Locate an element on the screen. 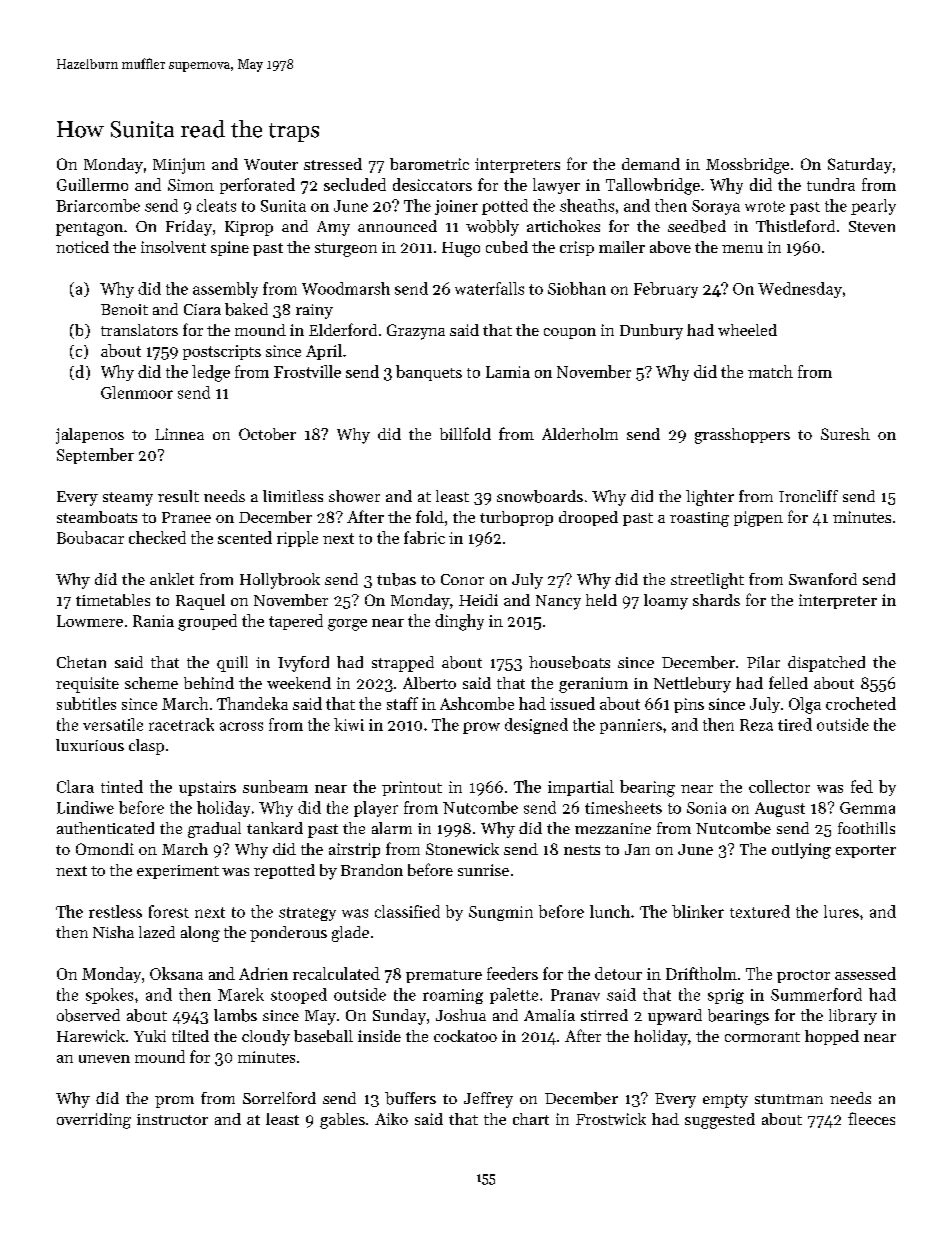 This screenshot has width=952, height=1233. grasshoppers is located at coordinates (742, 436).
